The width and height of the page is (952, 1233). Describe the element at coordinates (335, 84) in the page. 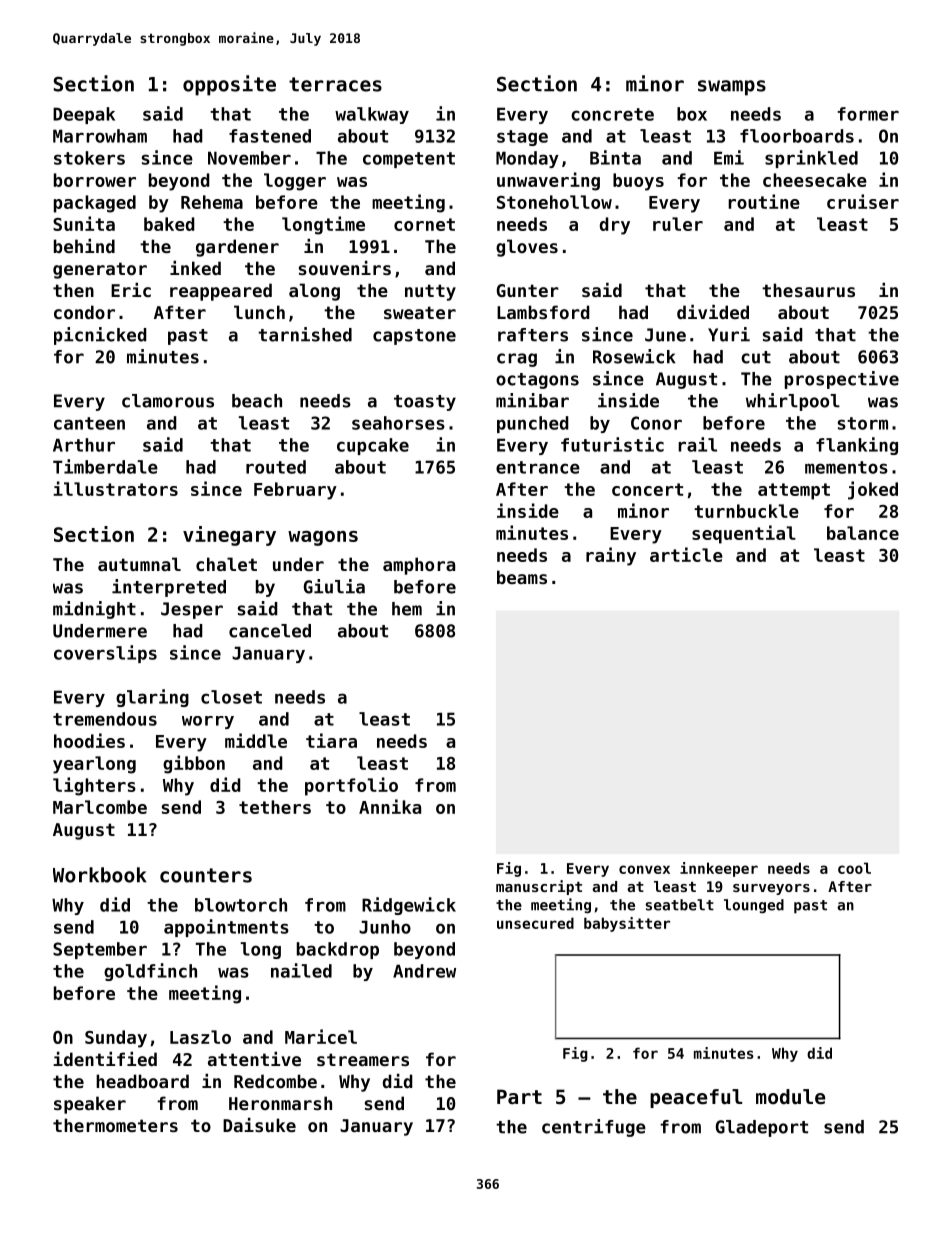

I see `terraces` at that location.
